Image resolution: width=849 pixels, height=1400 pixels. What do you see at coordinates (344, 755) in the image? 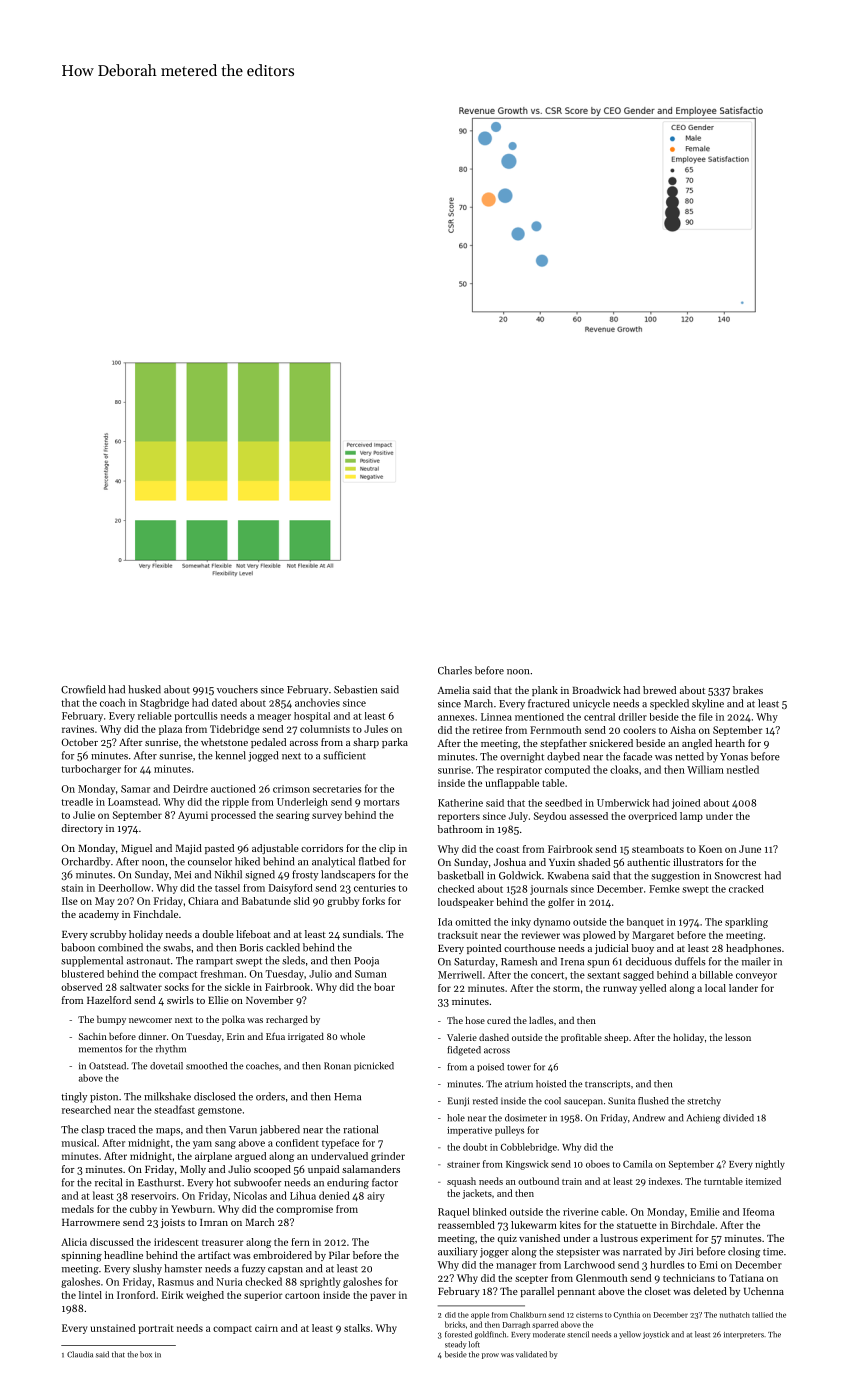
I see `sufficient` at bounding box center [344, 755].
